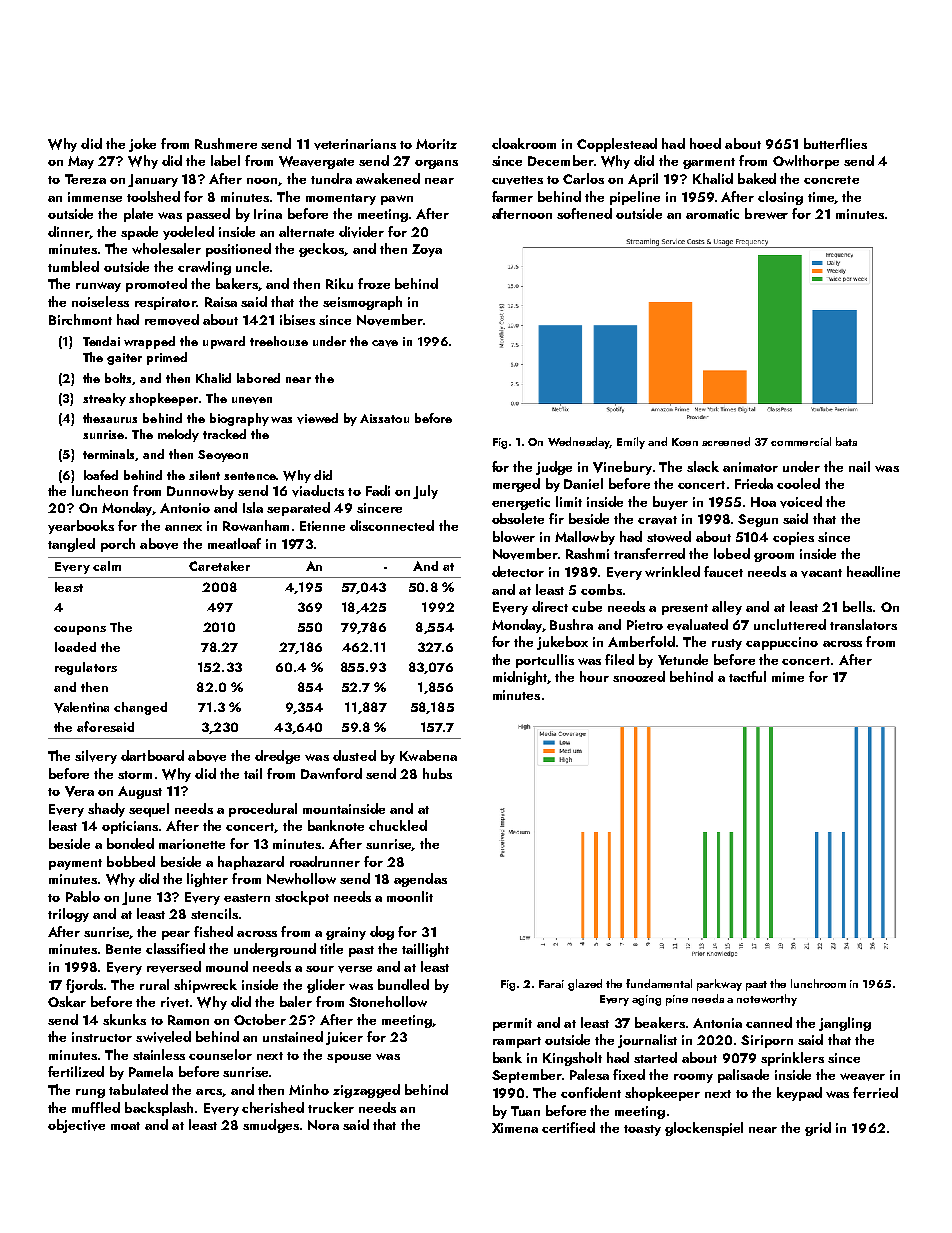 The height and width of the screenshot is (1233, 952). What do you see at coordinates (788, 677) in the screenshot?
I see `mime` at bounding box center [788, 677].
